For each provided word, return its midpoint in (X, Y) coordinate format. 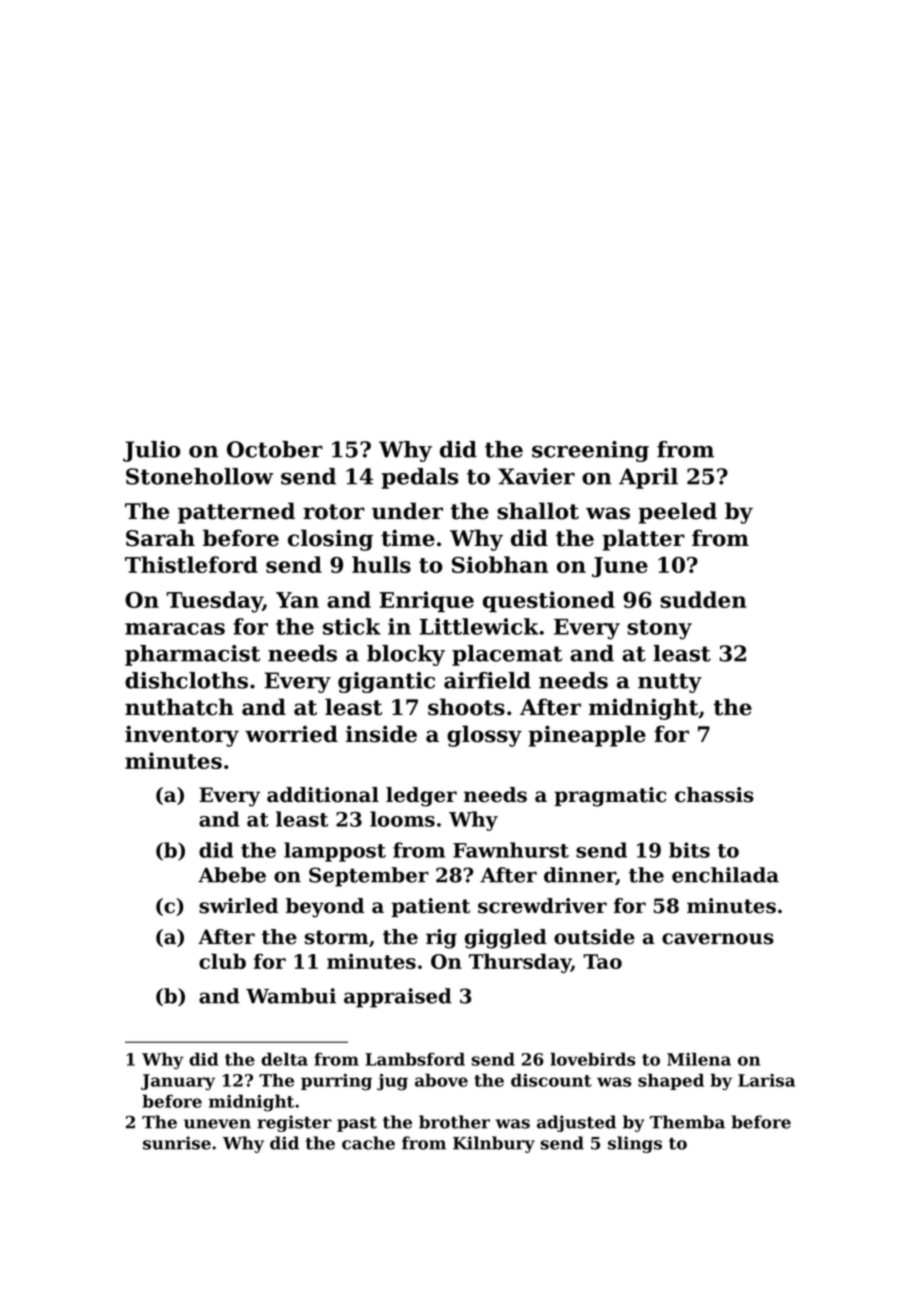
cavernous (718, 939)
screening (590, 451)
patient (430, 907)
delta (284, 1059)
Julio (151, 451)
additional (323, 795)
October (275, 449)
